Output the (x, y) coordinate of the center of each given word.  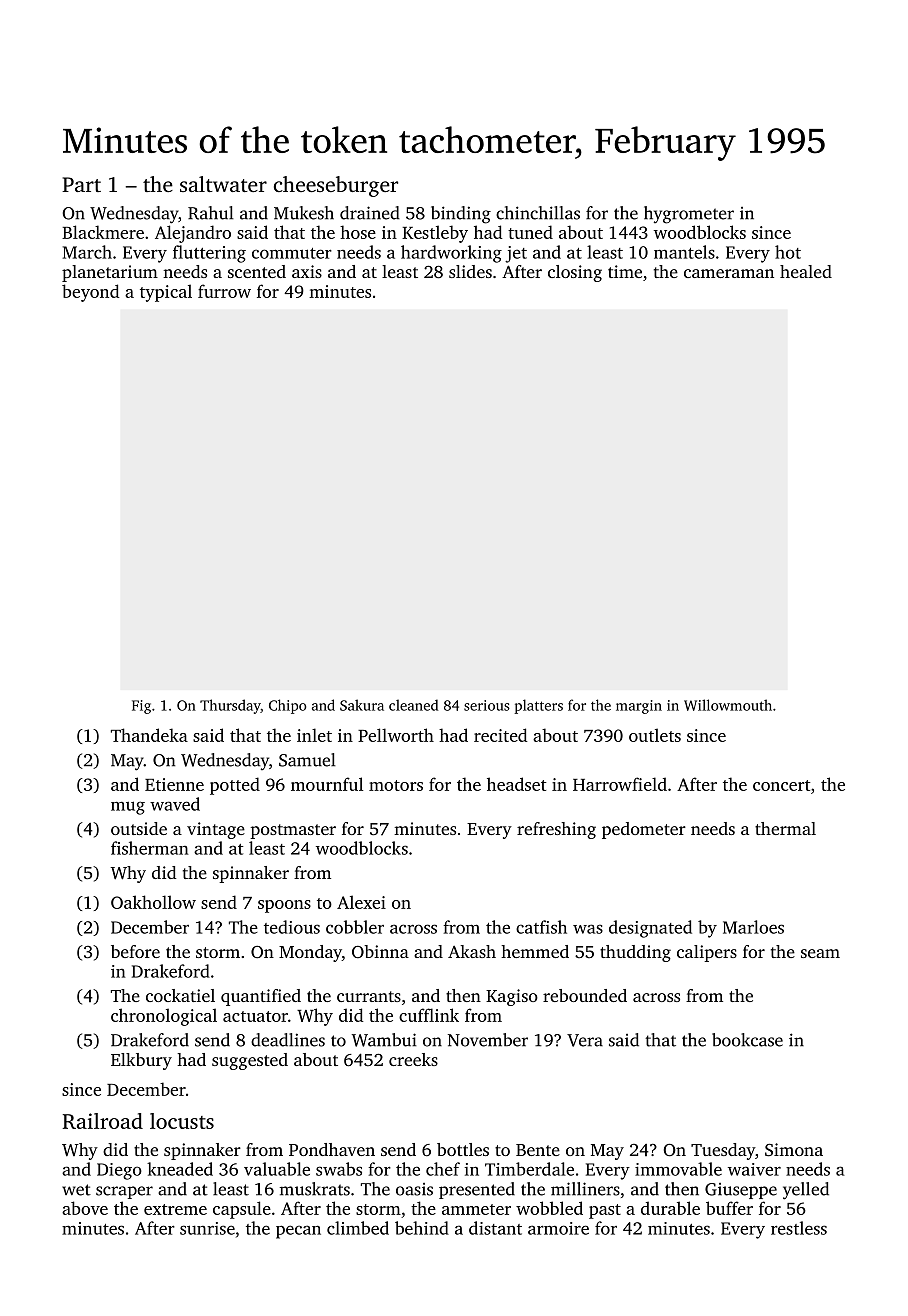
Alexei (361, 902)
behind (422, 1228)
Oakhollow (153, 902)
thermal (785, 828)
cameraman (729, 273)
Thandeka (149, 735)
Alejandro (193, 234)
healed (806, 271)
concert (782, 785)
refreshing (556, 830)
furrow (224, 291)
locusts (182, 1121)
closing (575, 273)
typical (166, 293)
